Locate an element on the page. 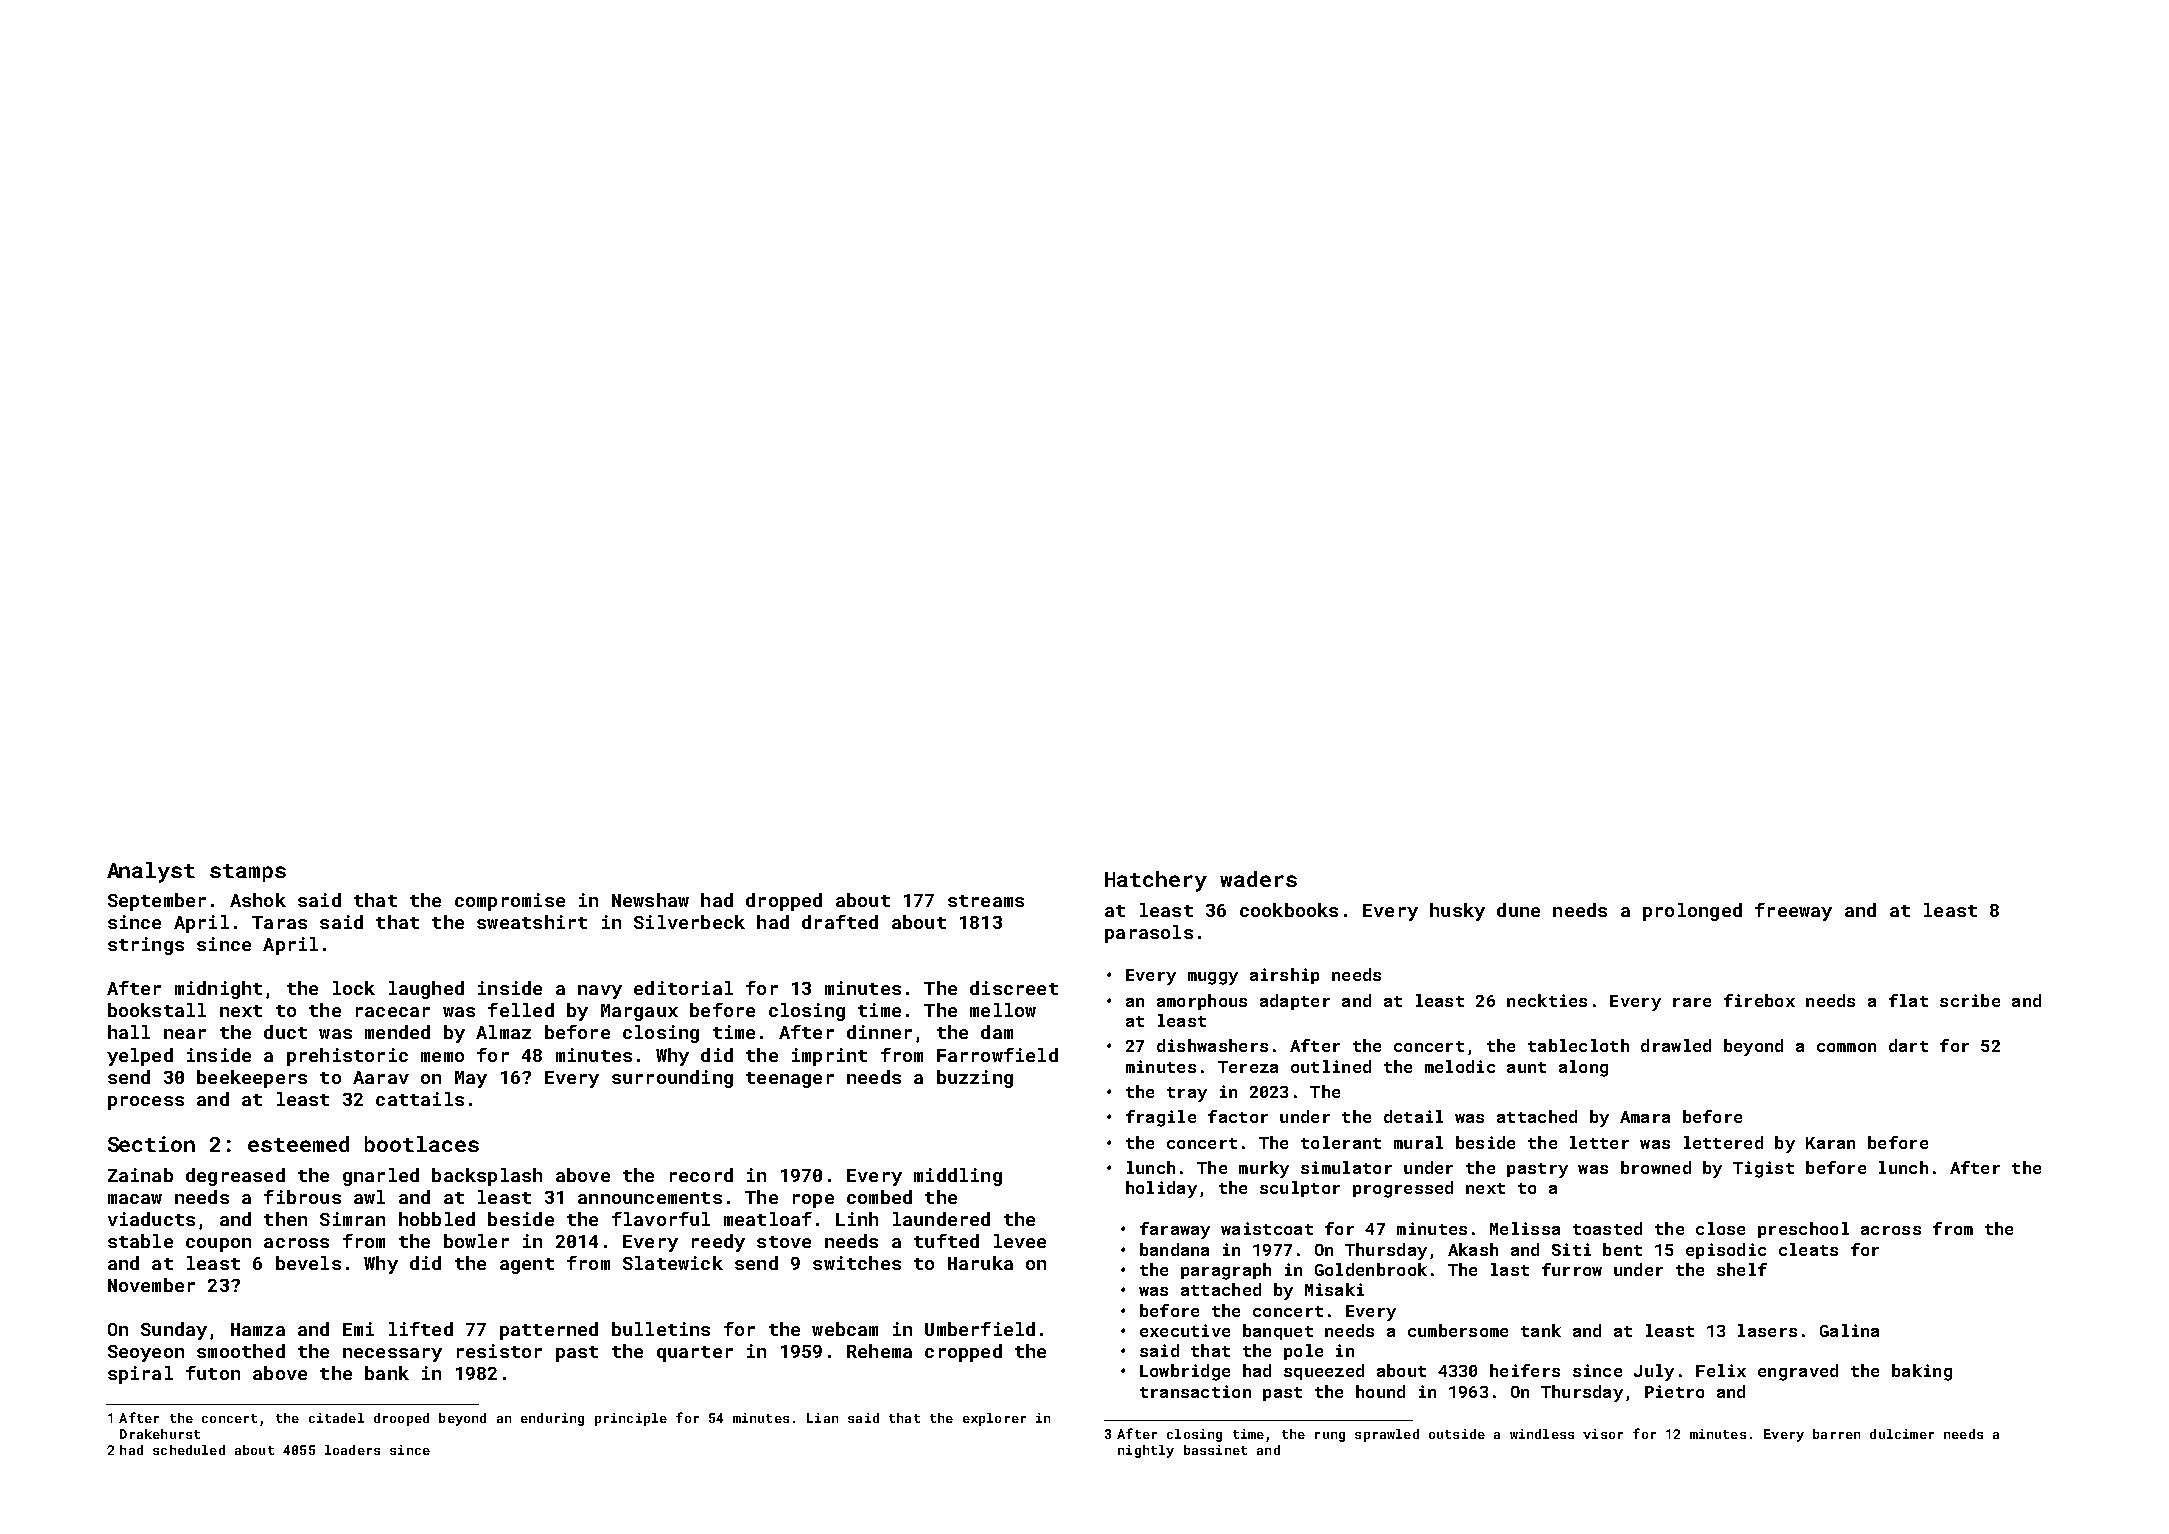 This document has width=2169, height=1534. scheduled is located at coordinates (189, 1450).
